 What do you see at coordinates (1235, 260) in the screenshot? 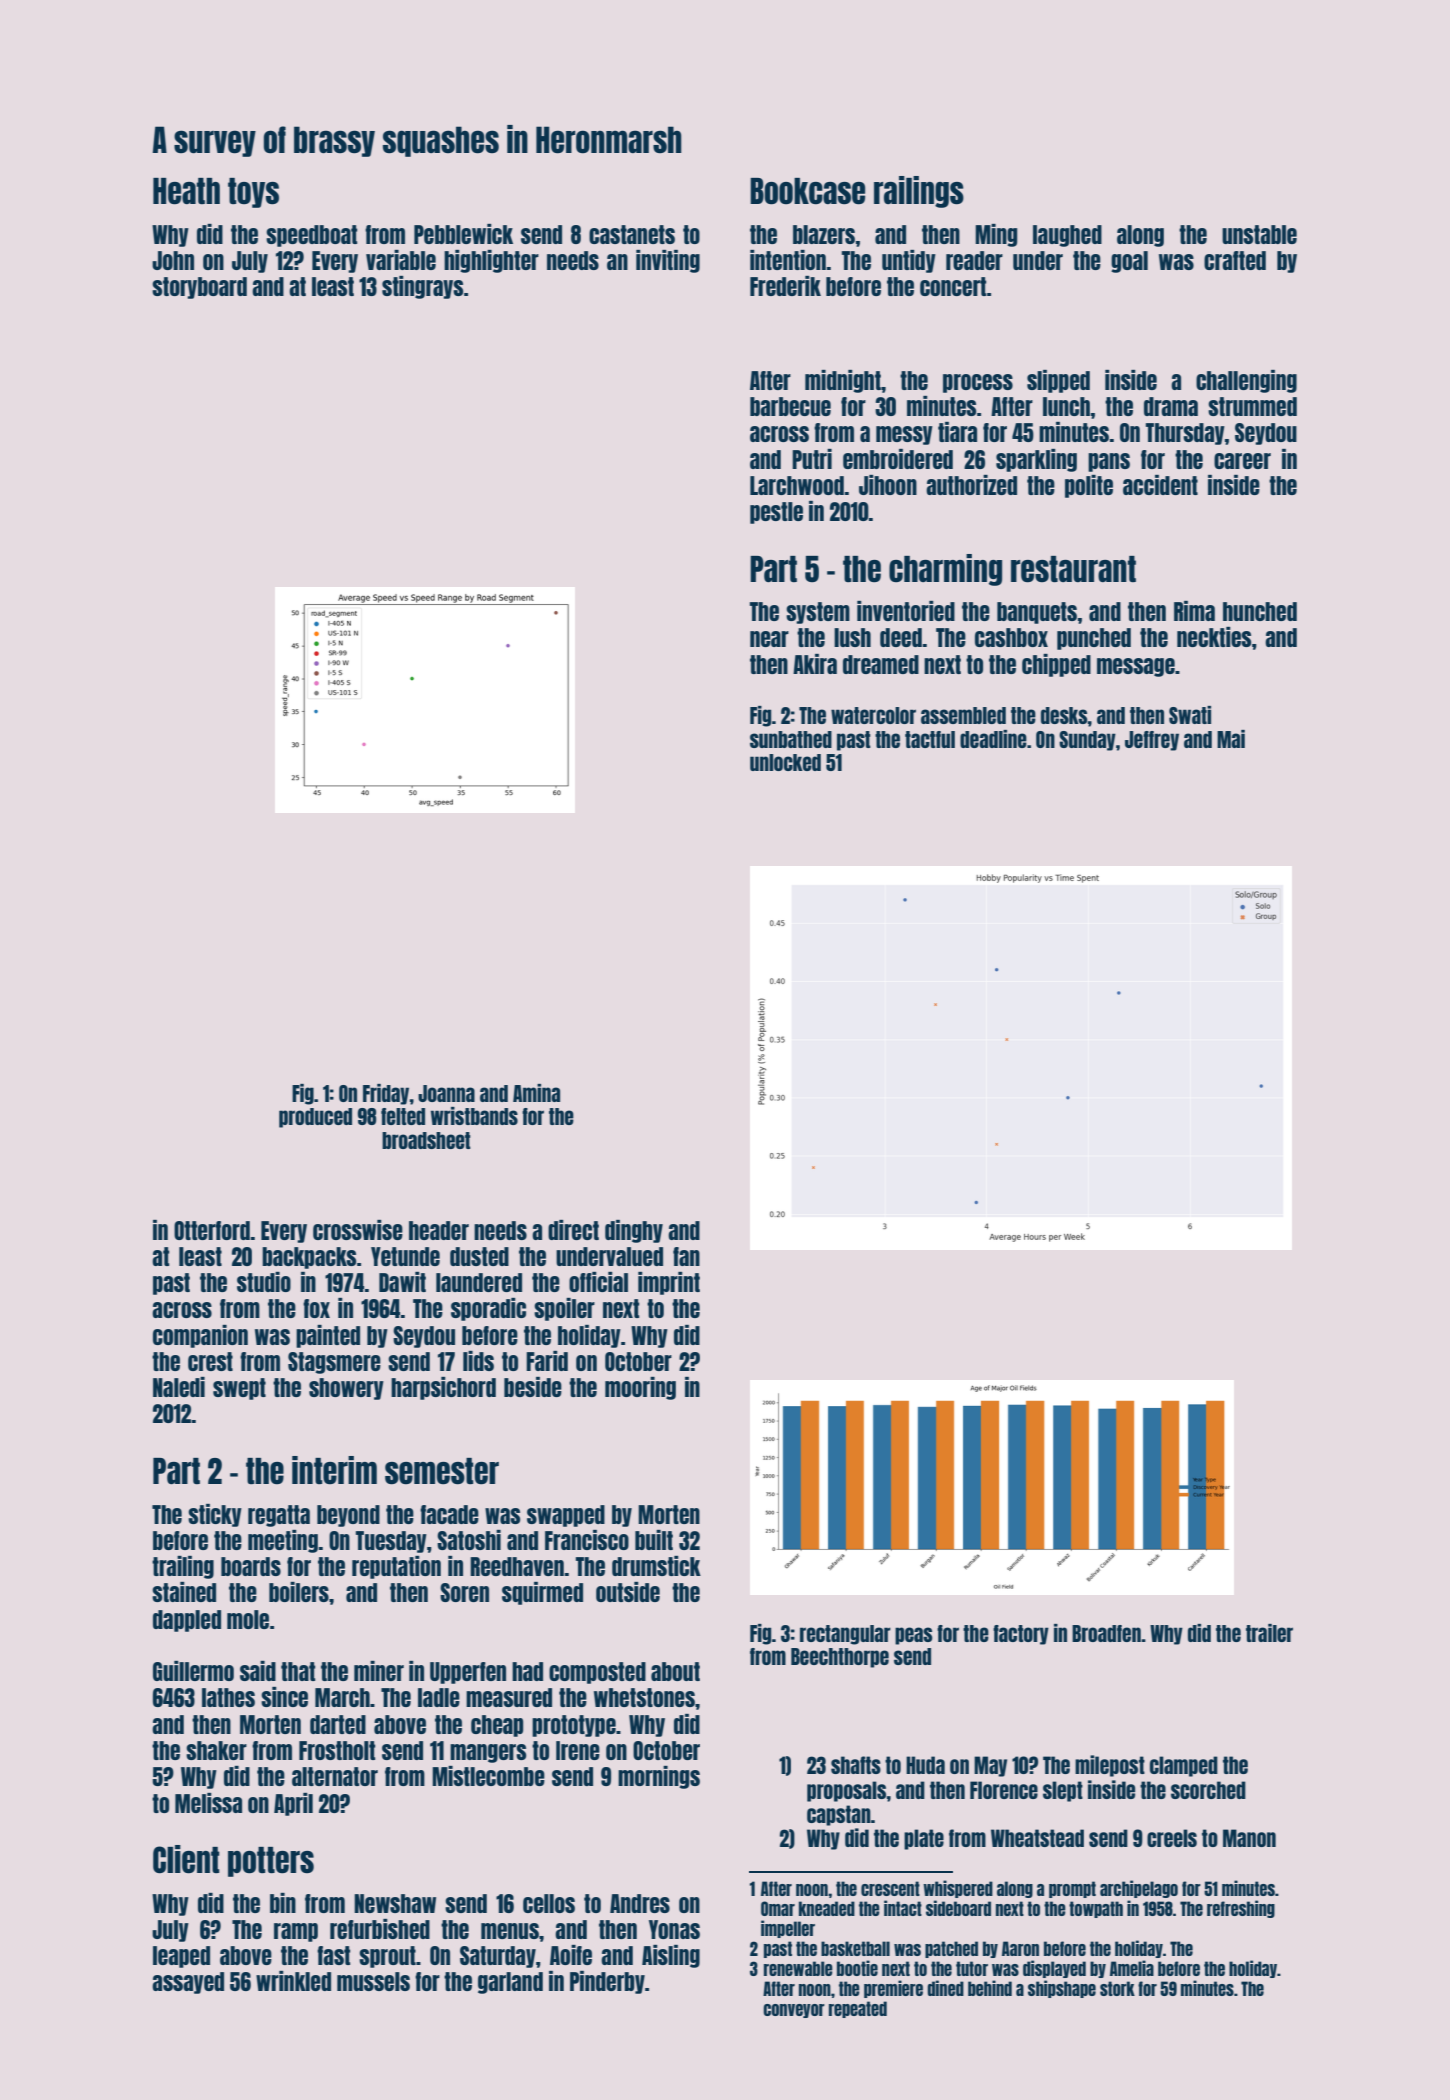
I see `crafted` at bounding box center [1235, 260].
